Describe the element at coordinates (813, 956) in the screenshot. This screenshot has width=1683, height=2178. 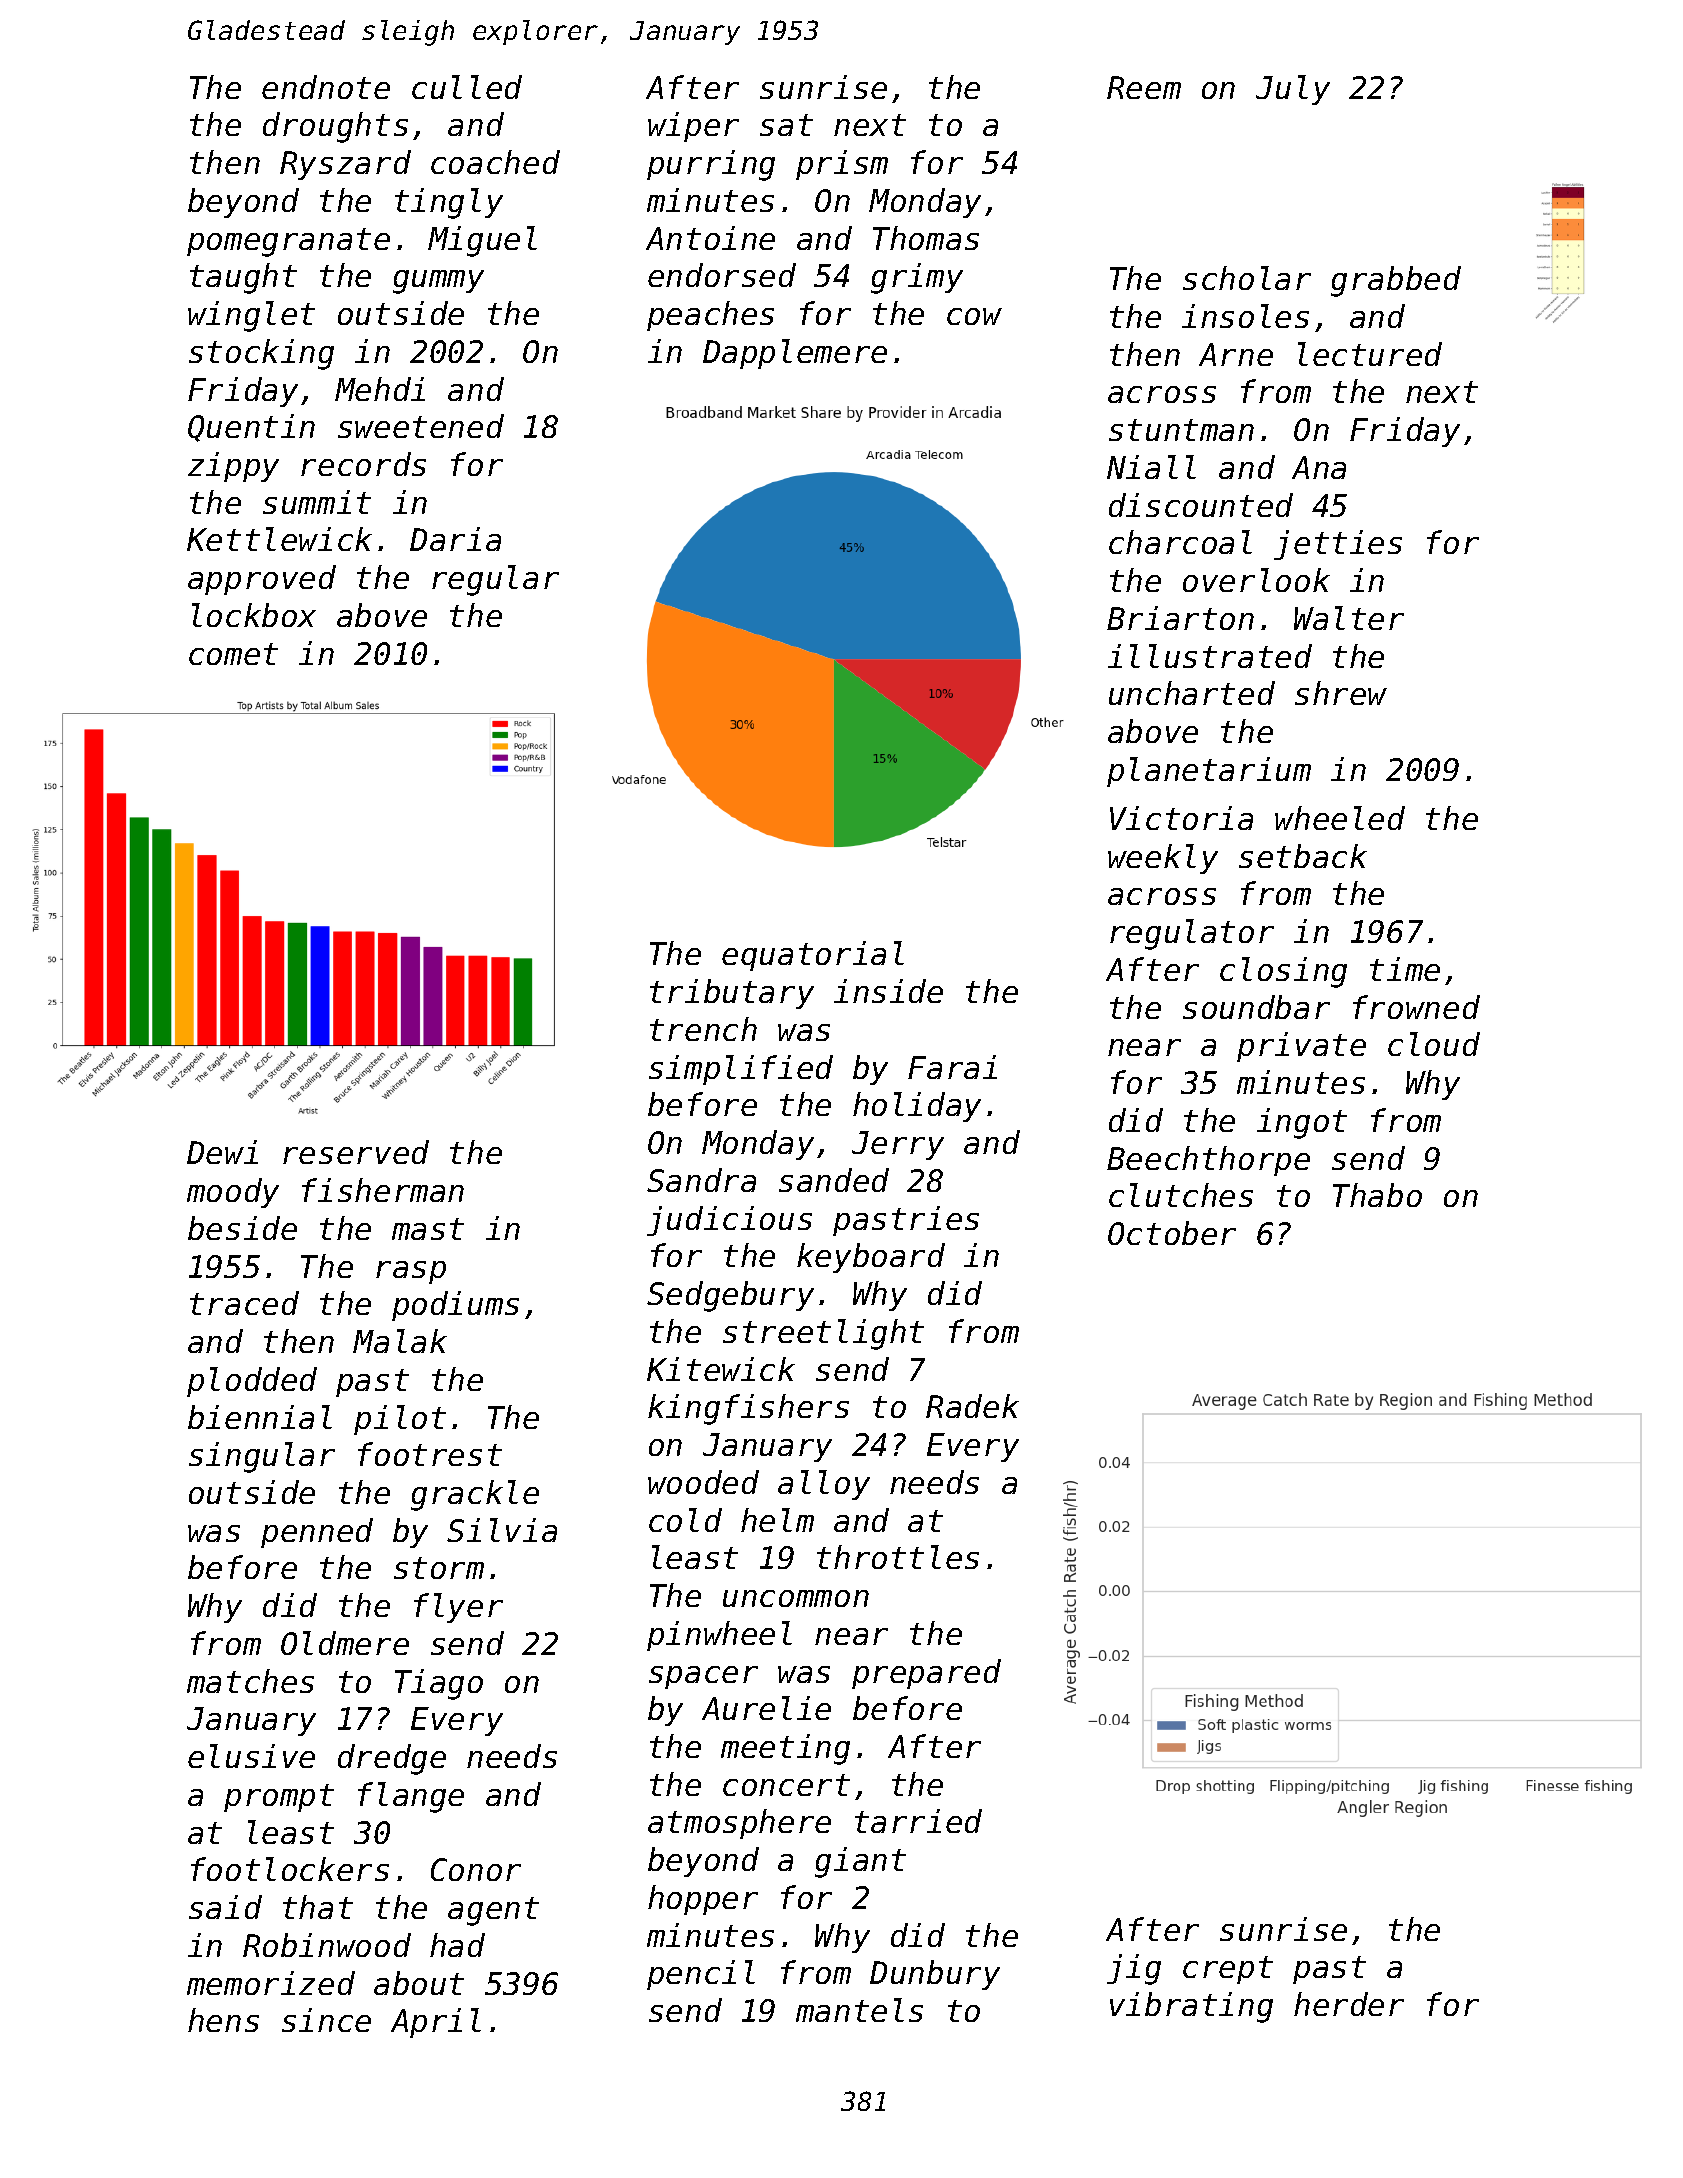
I see `equatorial` at that location.
